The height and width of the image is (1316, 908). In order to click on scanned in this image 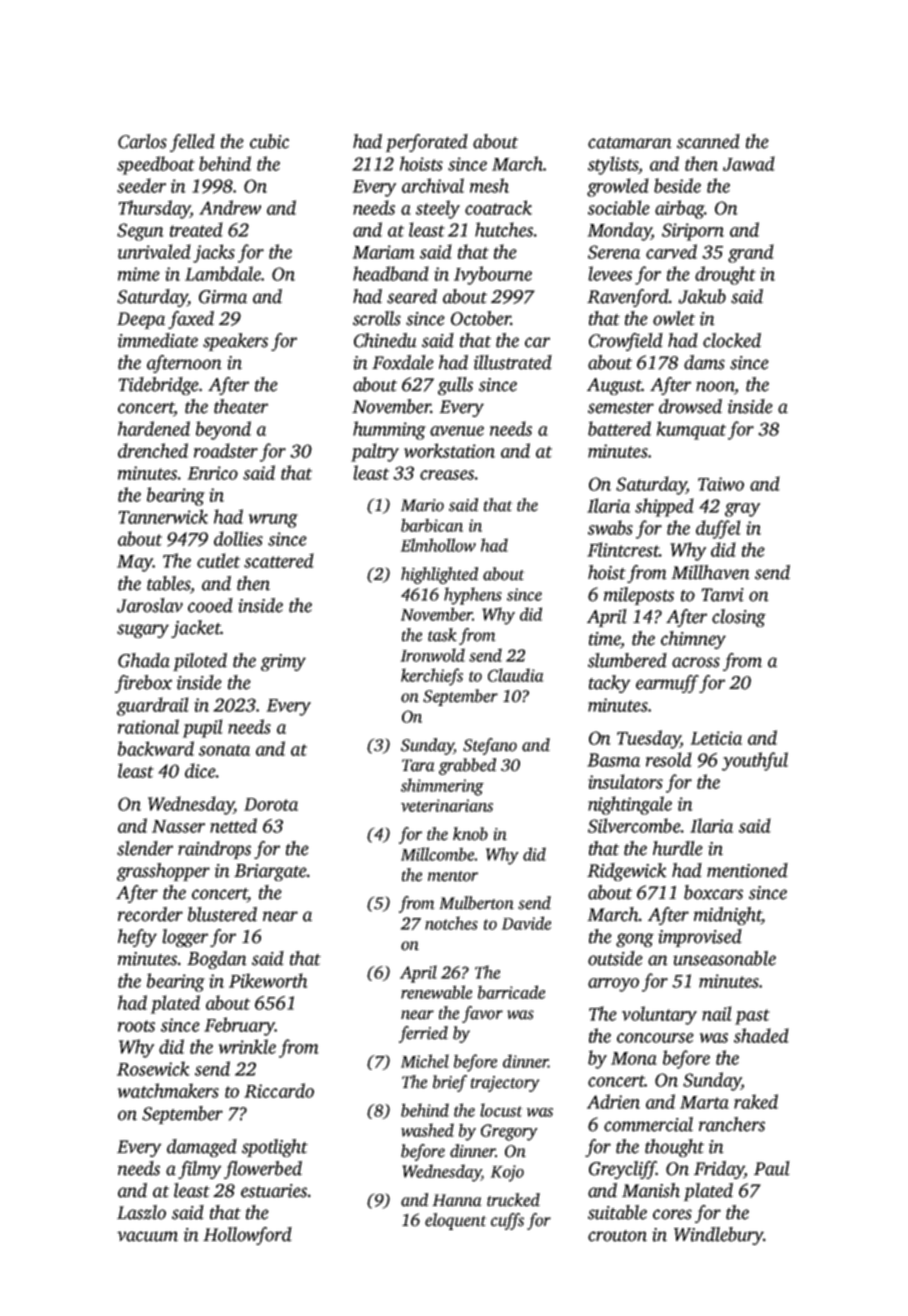, I will do `click(708, 141)`.
